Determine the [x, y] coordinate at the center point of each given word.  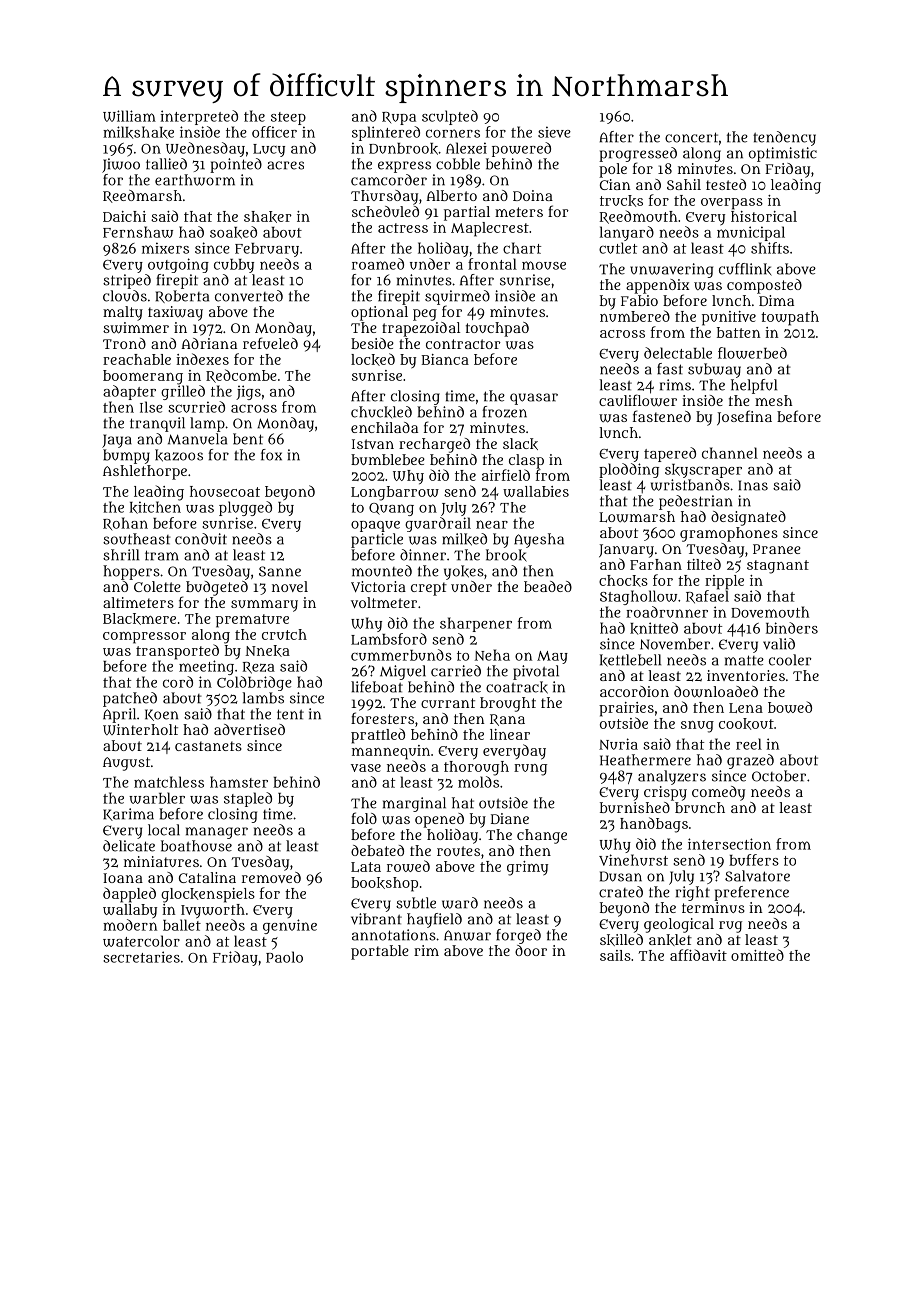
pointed [236, 165]
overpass [732, 204]
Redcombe [241, 376]
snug [697, 727]
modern [130, 925]
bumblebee [388, 459]
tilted [704, 564]
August [126, 764]
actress [403, 228]
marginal [414, 804]
